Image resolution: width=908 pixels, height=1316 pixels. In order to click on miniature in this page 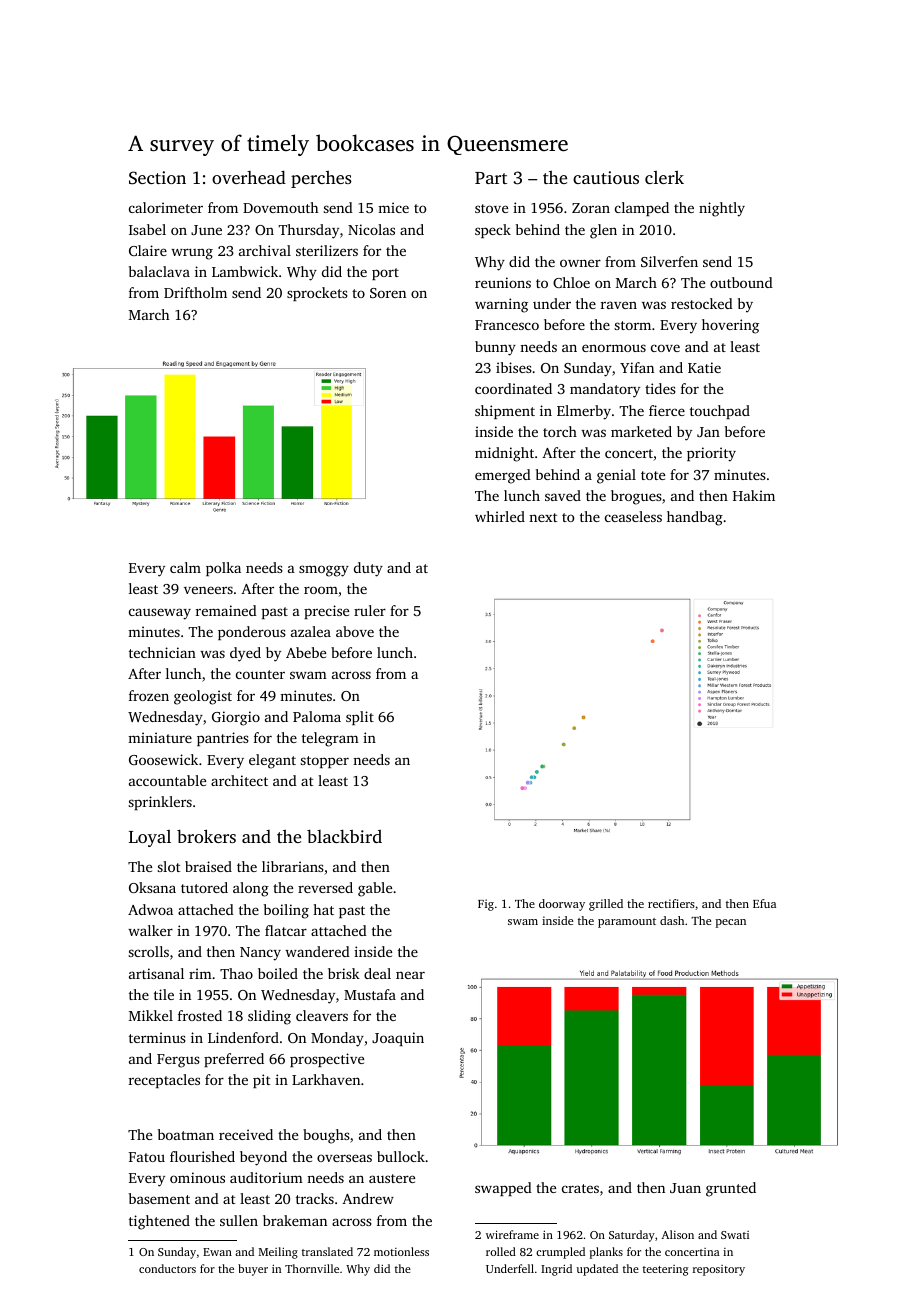, I will do `click(160, 737)`.
